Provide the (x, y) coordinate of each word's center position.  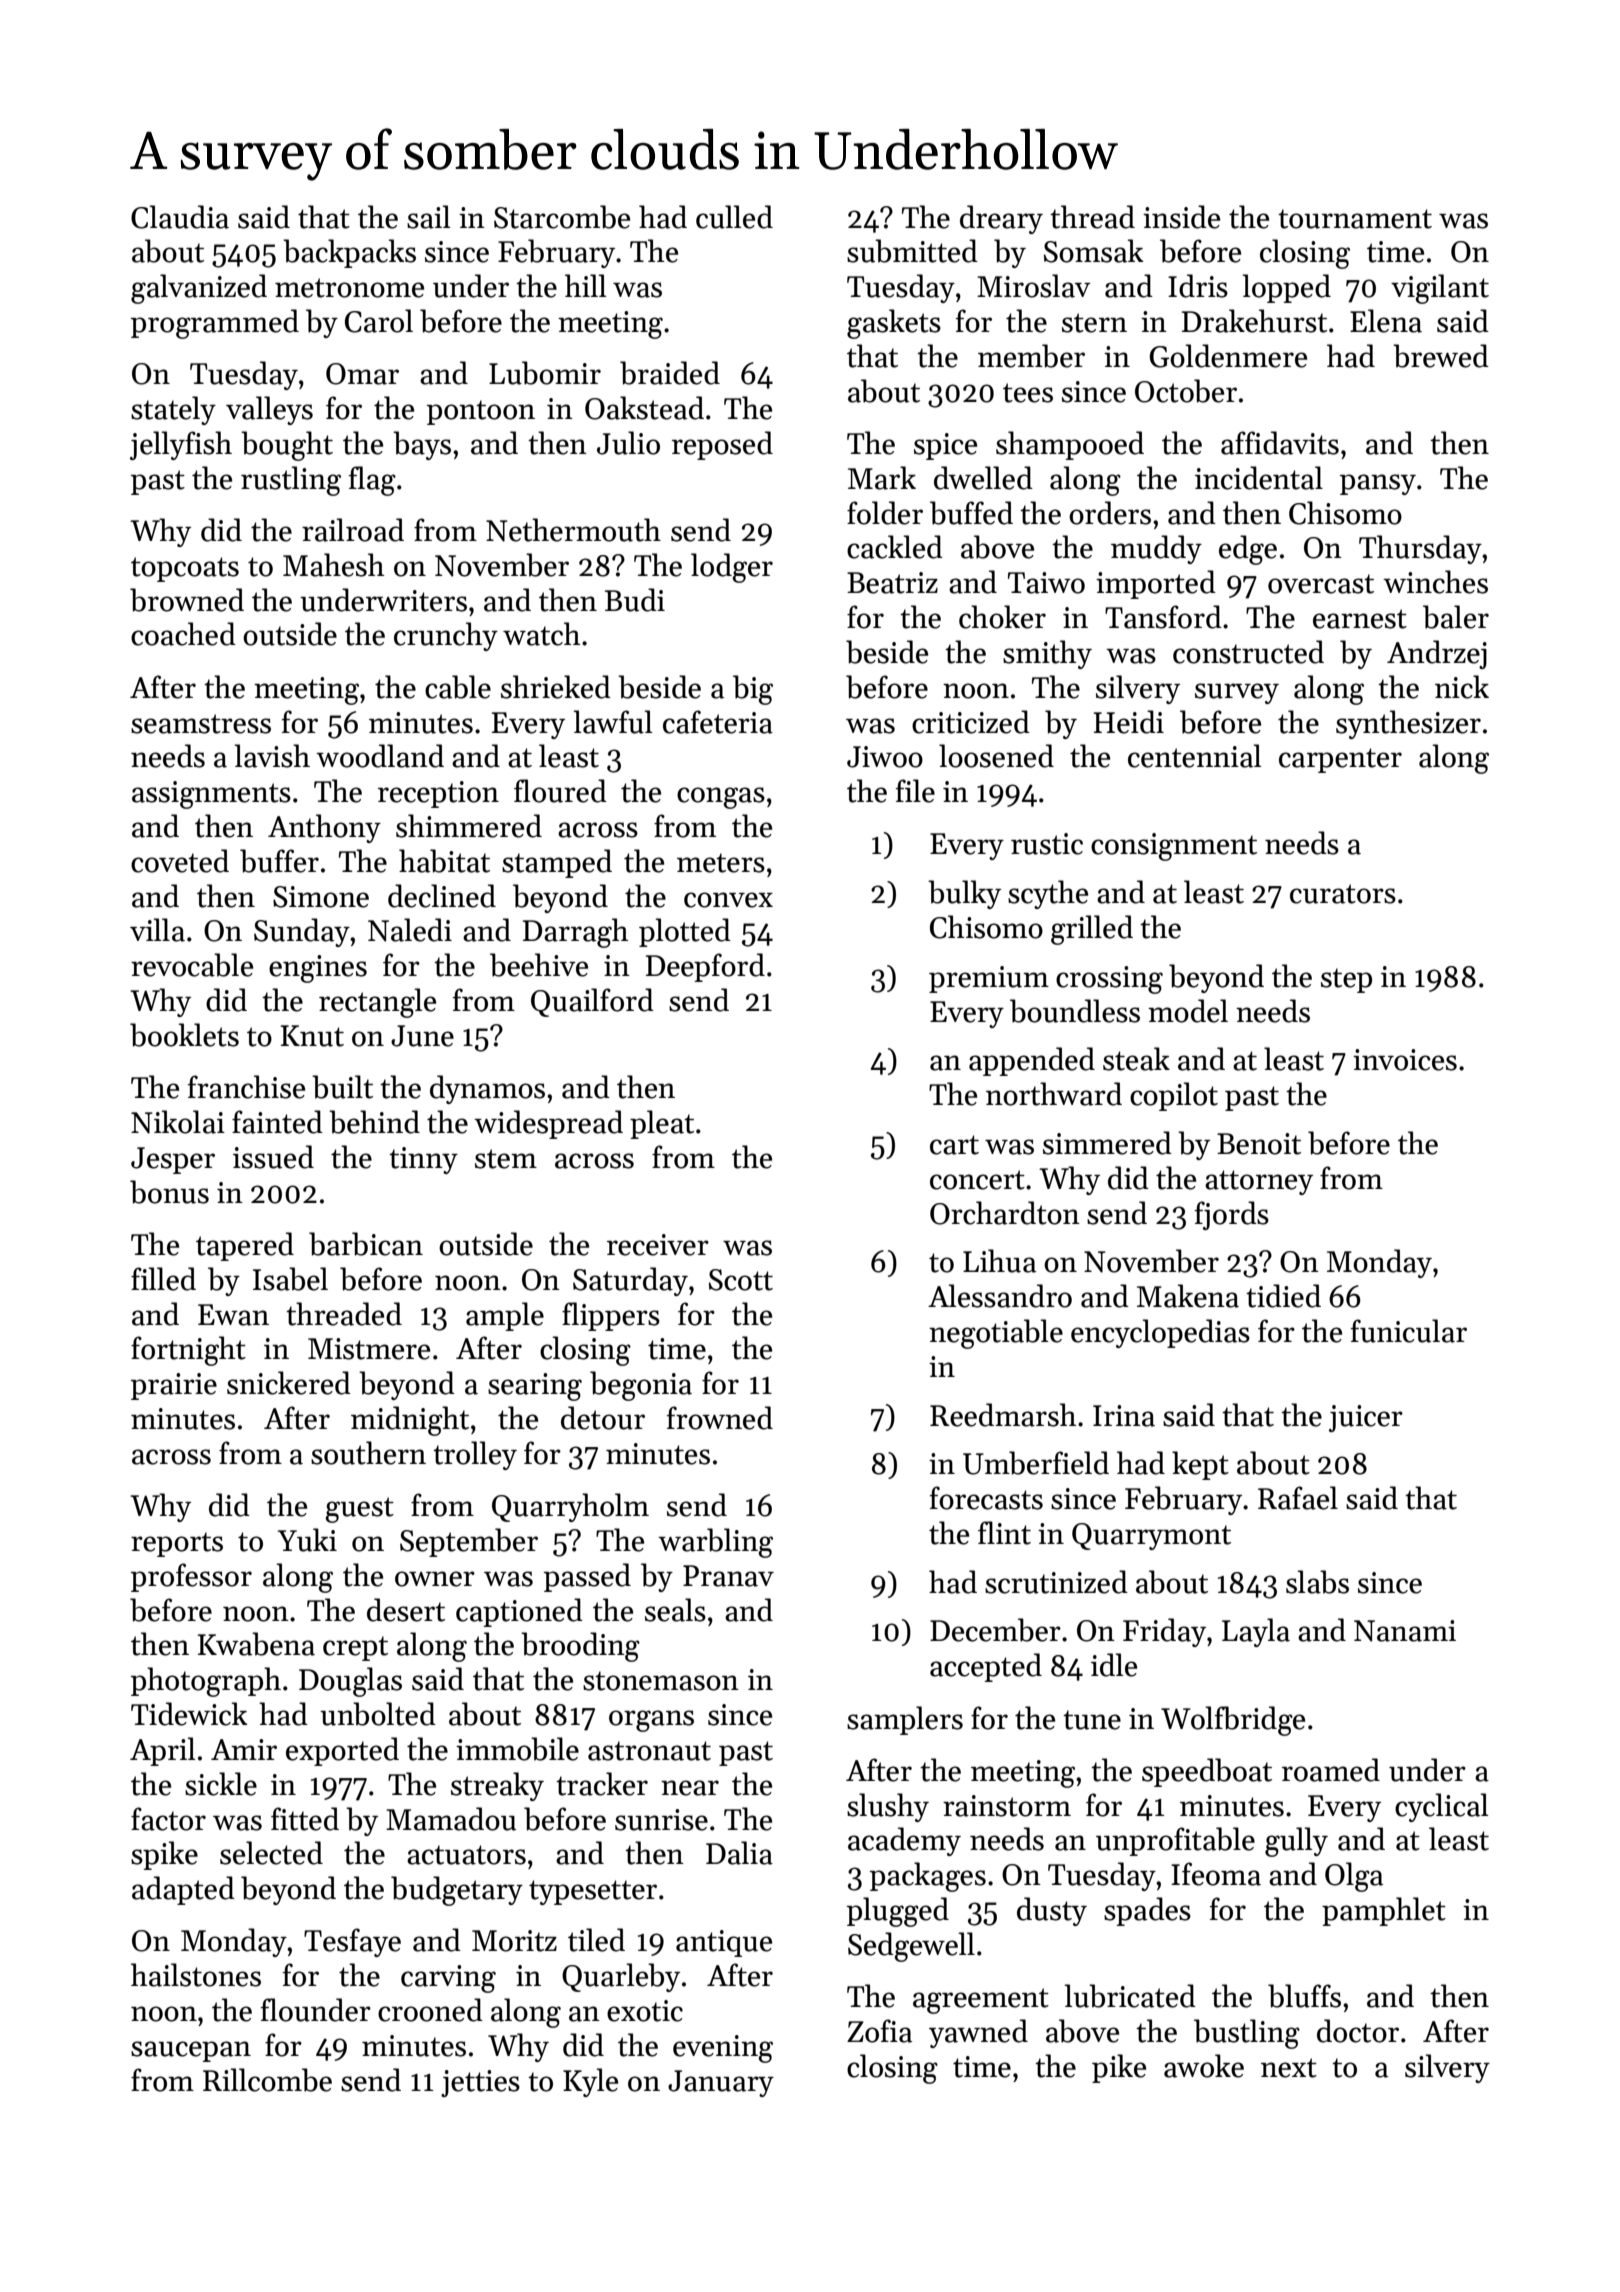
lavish (272, 756)
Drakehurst (1254, 321)
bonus (169, 1192)
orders (1110, 513)
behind (374, 1122)
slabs (1317, 1582)
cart (954, 1145)
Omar (362, 374)
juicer (1366, 1418)
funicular (1409, 1331)
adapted (183, 1890)
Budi (635, 600)
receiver (658, 1245)
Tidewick (189, 1714)
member (1031, 356)
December (995, 1630)
